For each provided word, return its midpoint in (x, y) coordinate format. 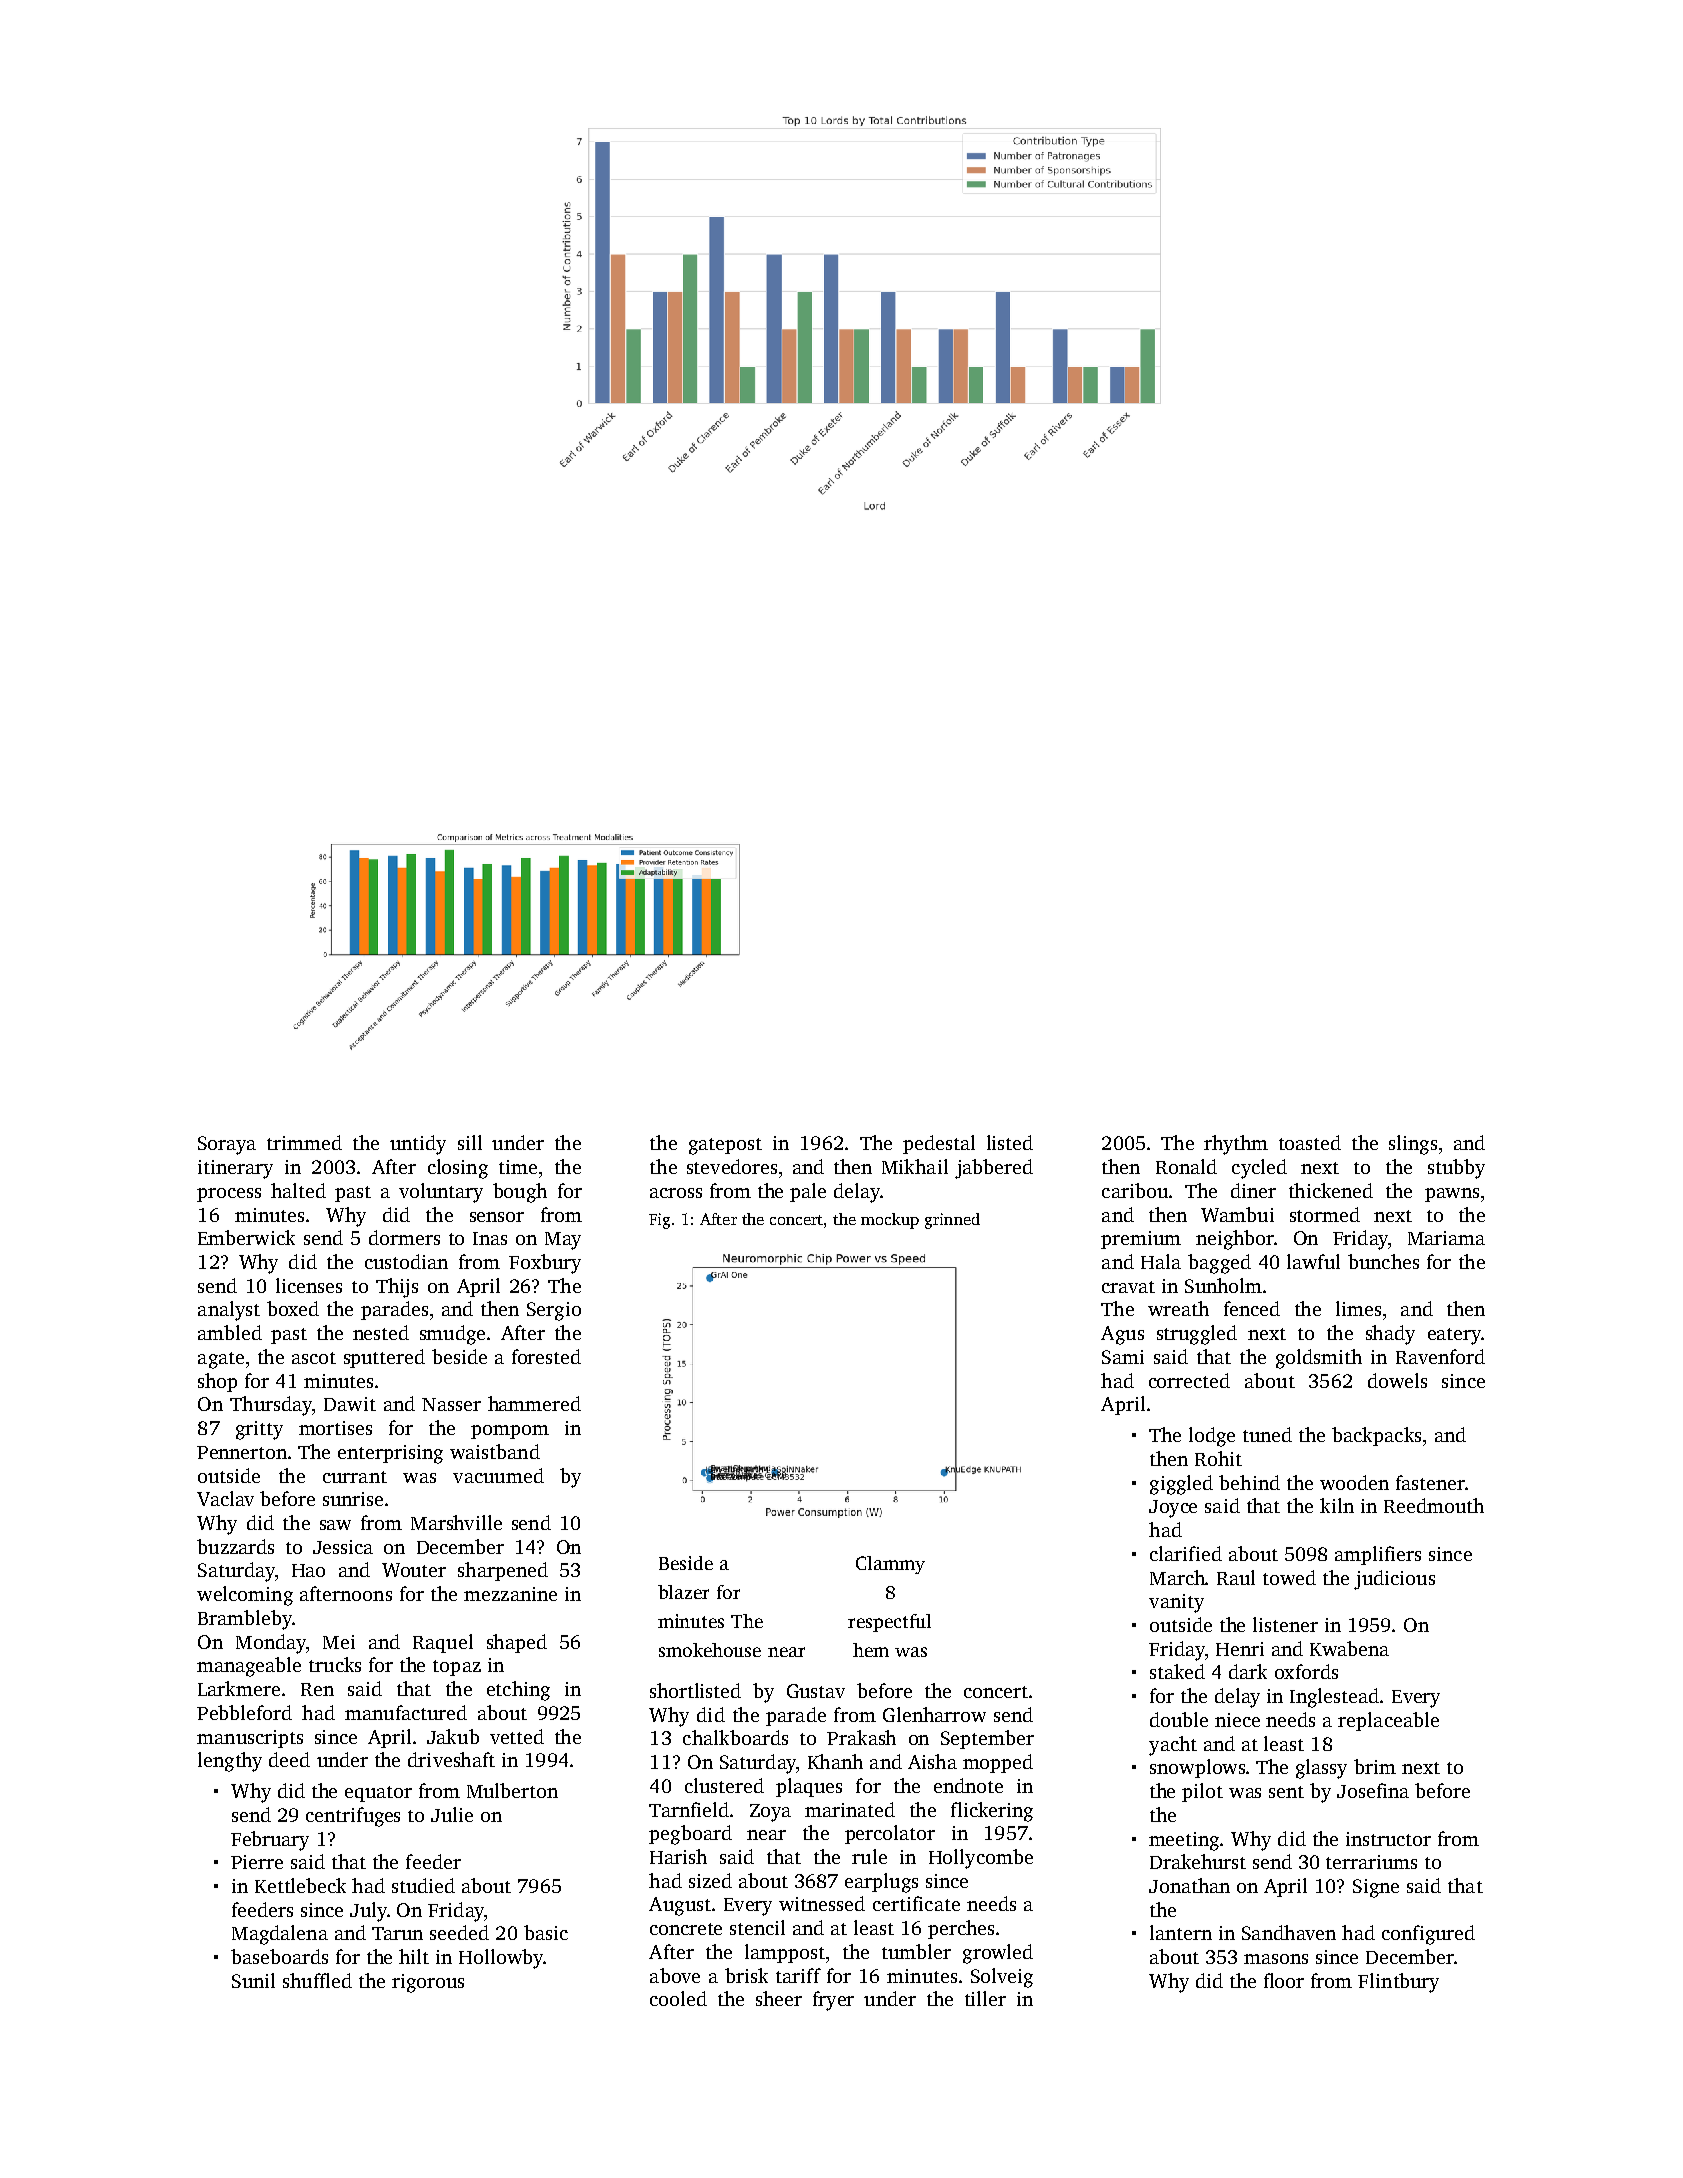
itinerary (235, 1169)
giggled (1181, 1485)
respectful (889, 1623)
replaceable (1388, 1721)
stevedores (732, 1166)
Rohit (1218, 1458)
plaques (809, 1787)
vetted (517, 1736)
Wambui (1237, 1214)
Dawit (350, 1404)
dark (1248, 1671)
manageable (249, 1667)
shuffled (317, 1980)
